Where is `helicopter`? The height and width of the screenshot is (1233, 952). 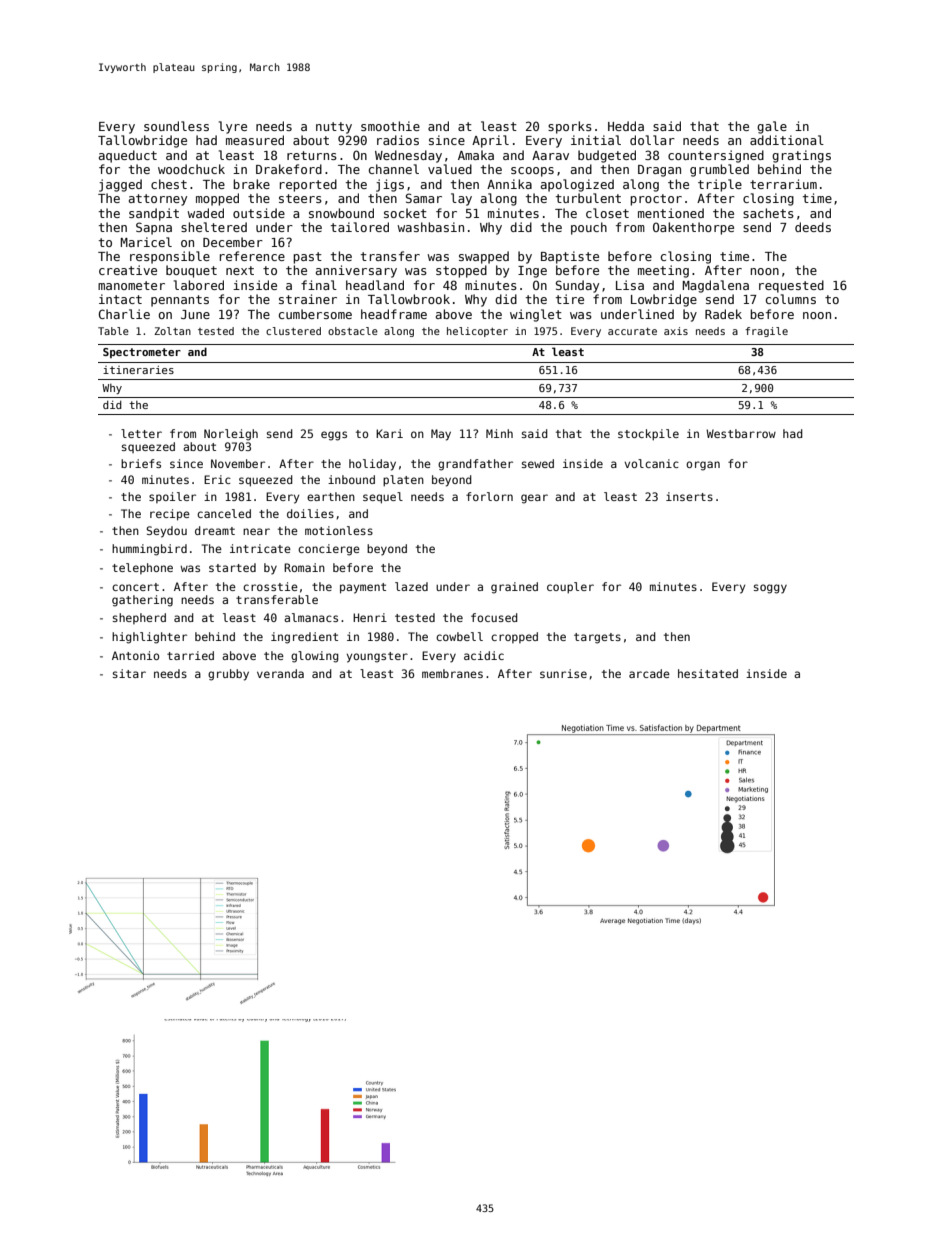 helicopter is located at coordinates (477, 332).
